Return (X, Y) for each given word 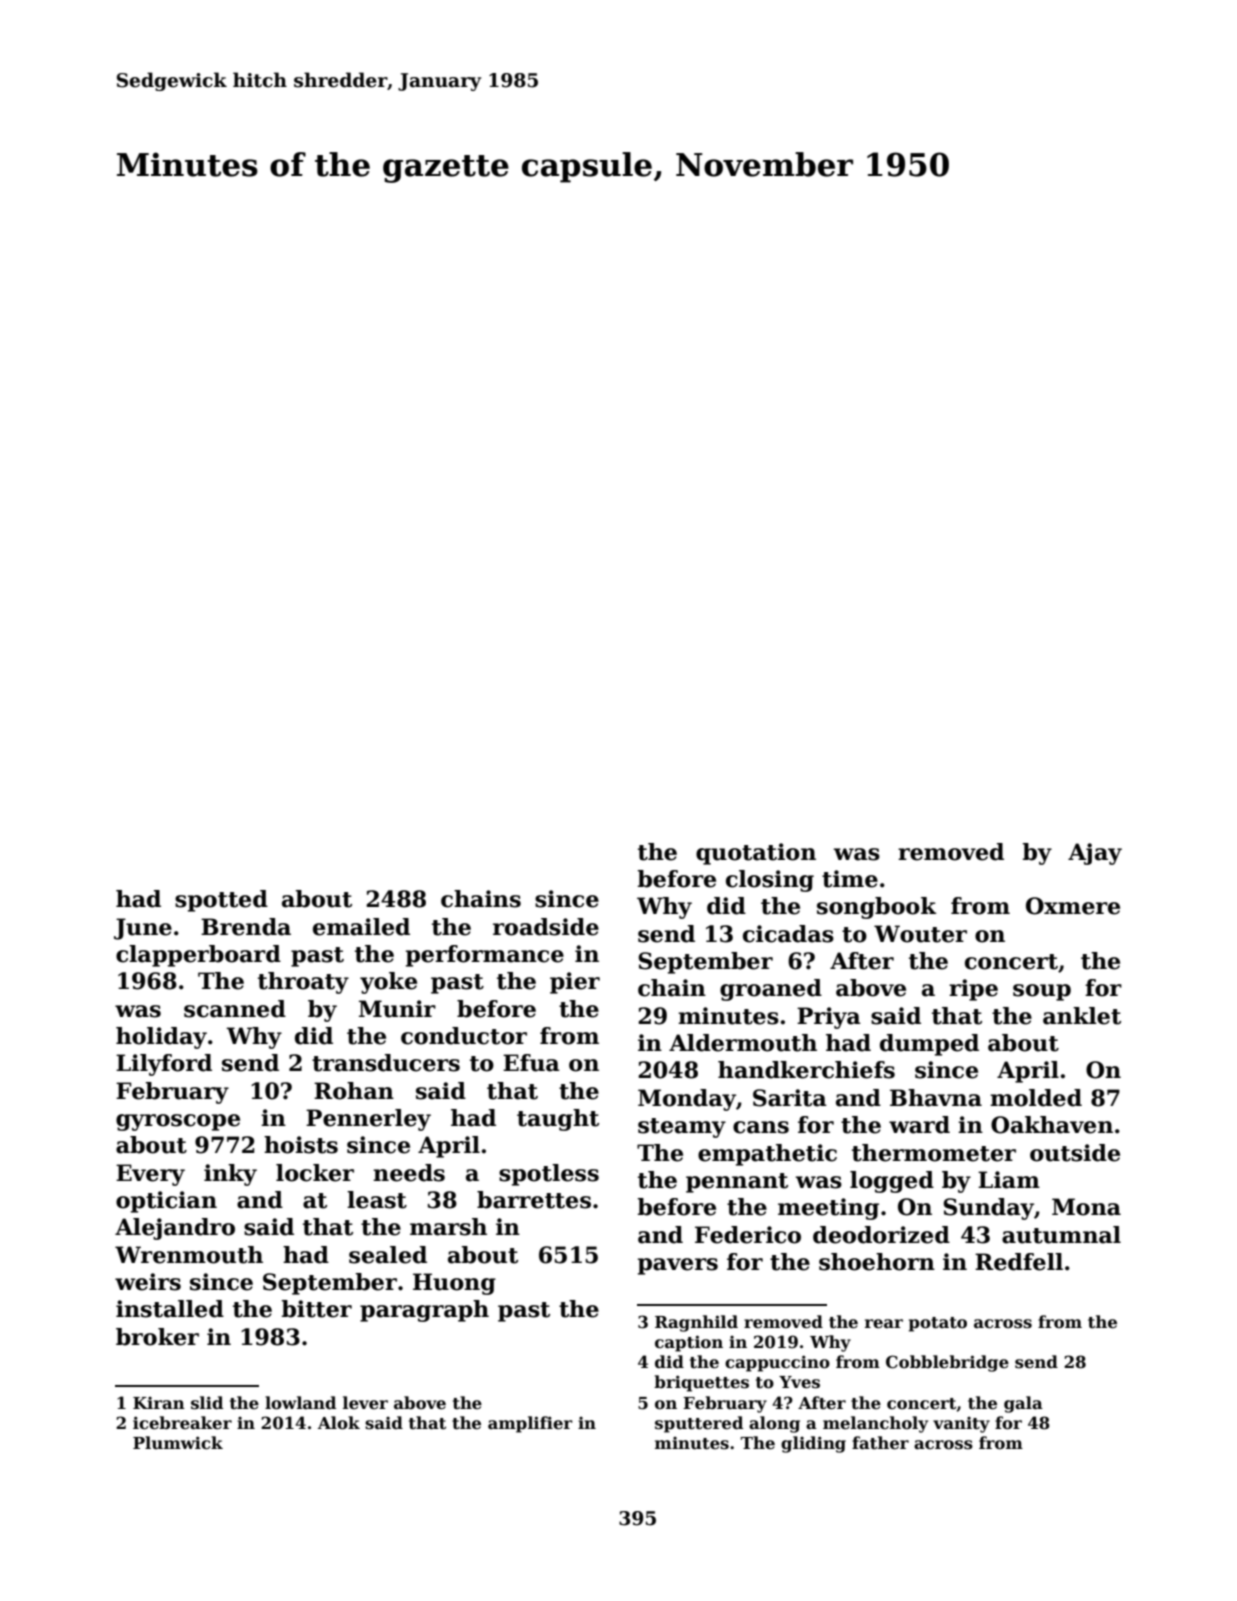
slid (207, 1403)
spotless (549, 1175)
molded (1036, 1098)
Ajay (1095, 854)
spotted (221, 901)
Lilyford (164, 1065)
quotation (756, 854)
